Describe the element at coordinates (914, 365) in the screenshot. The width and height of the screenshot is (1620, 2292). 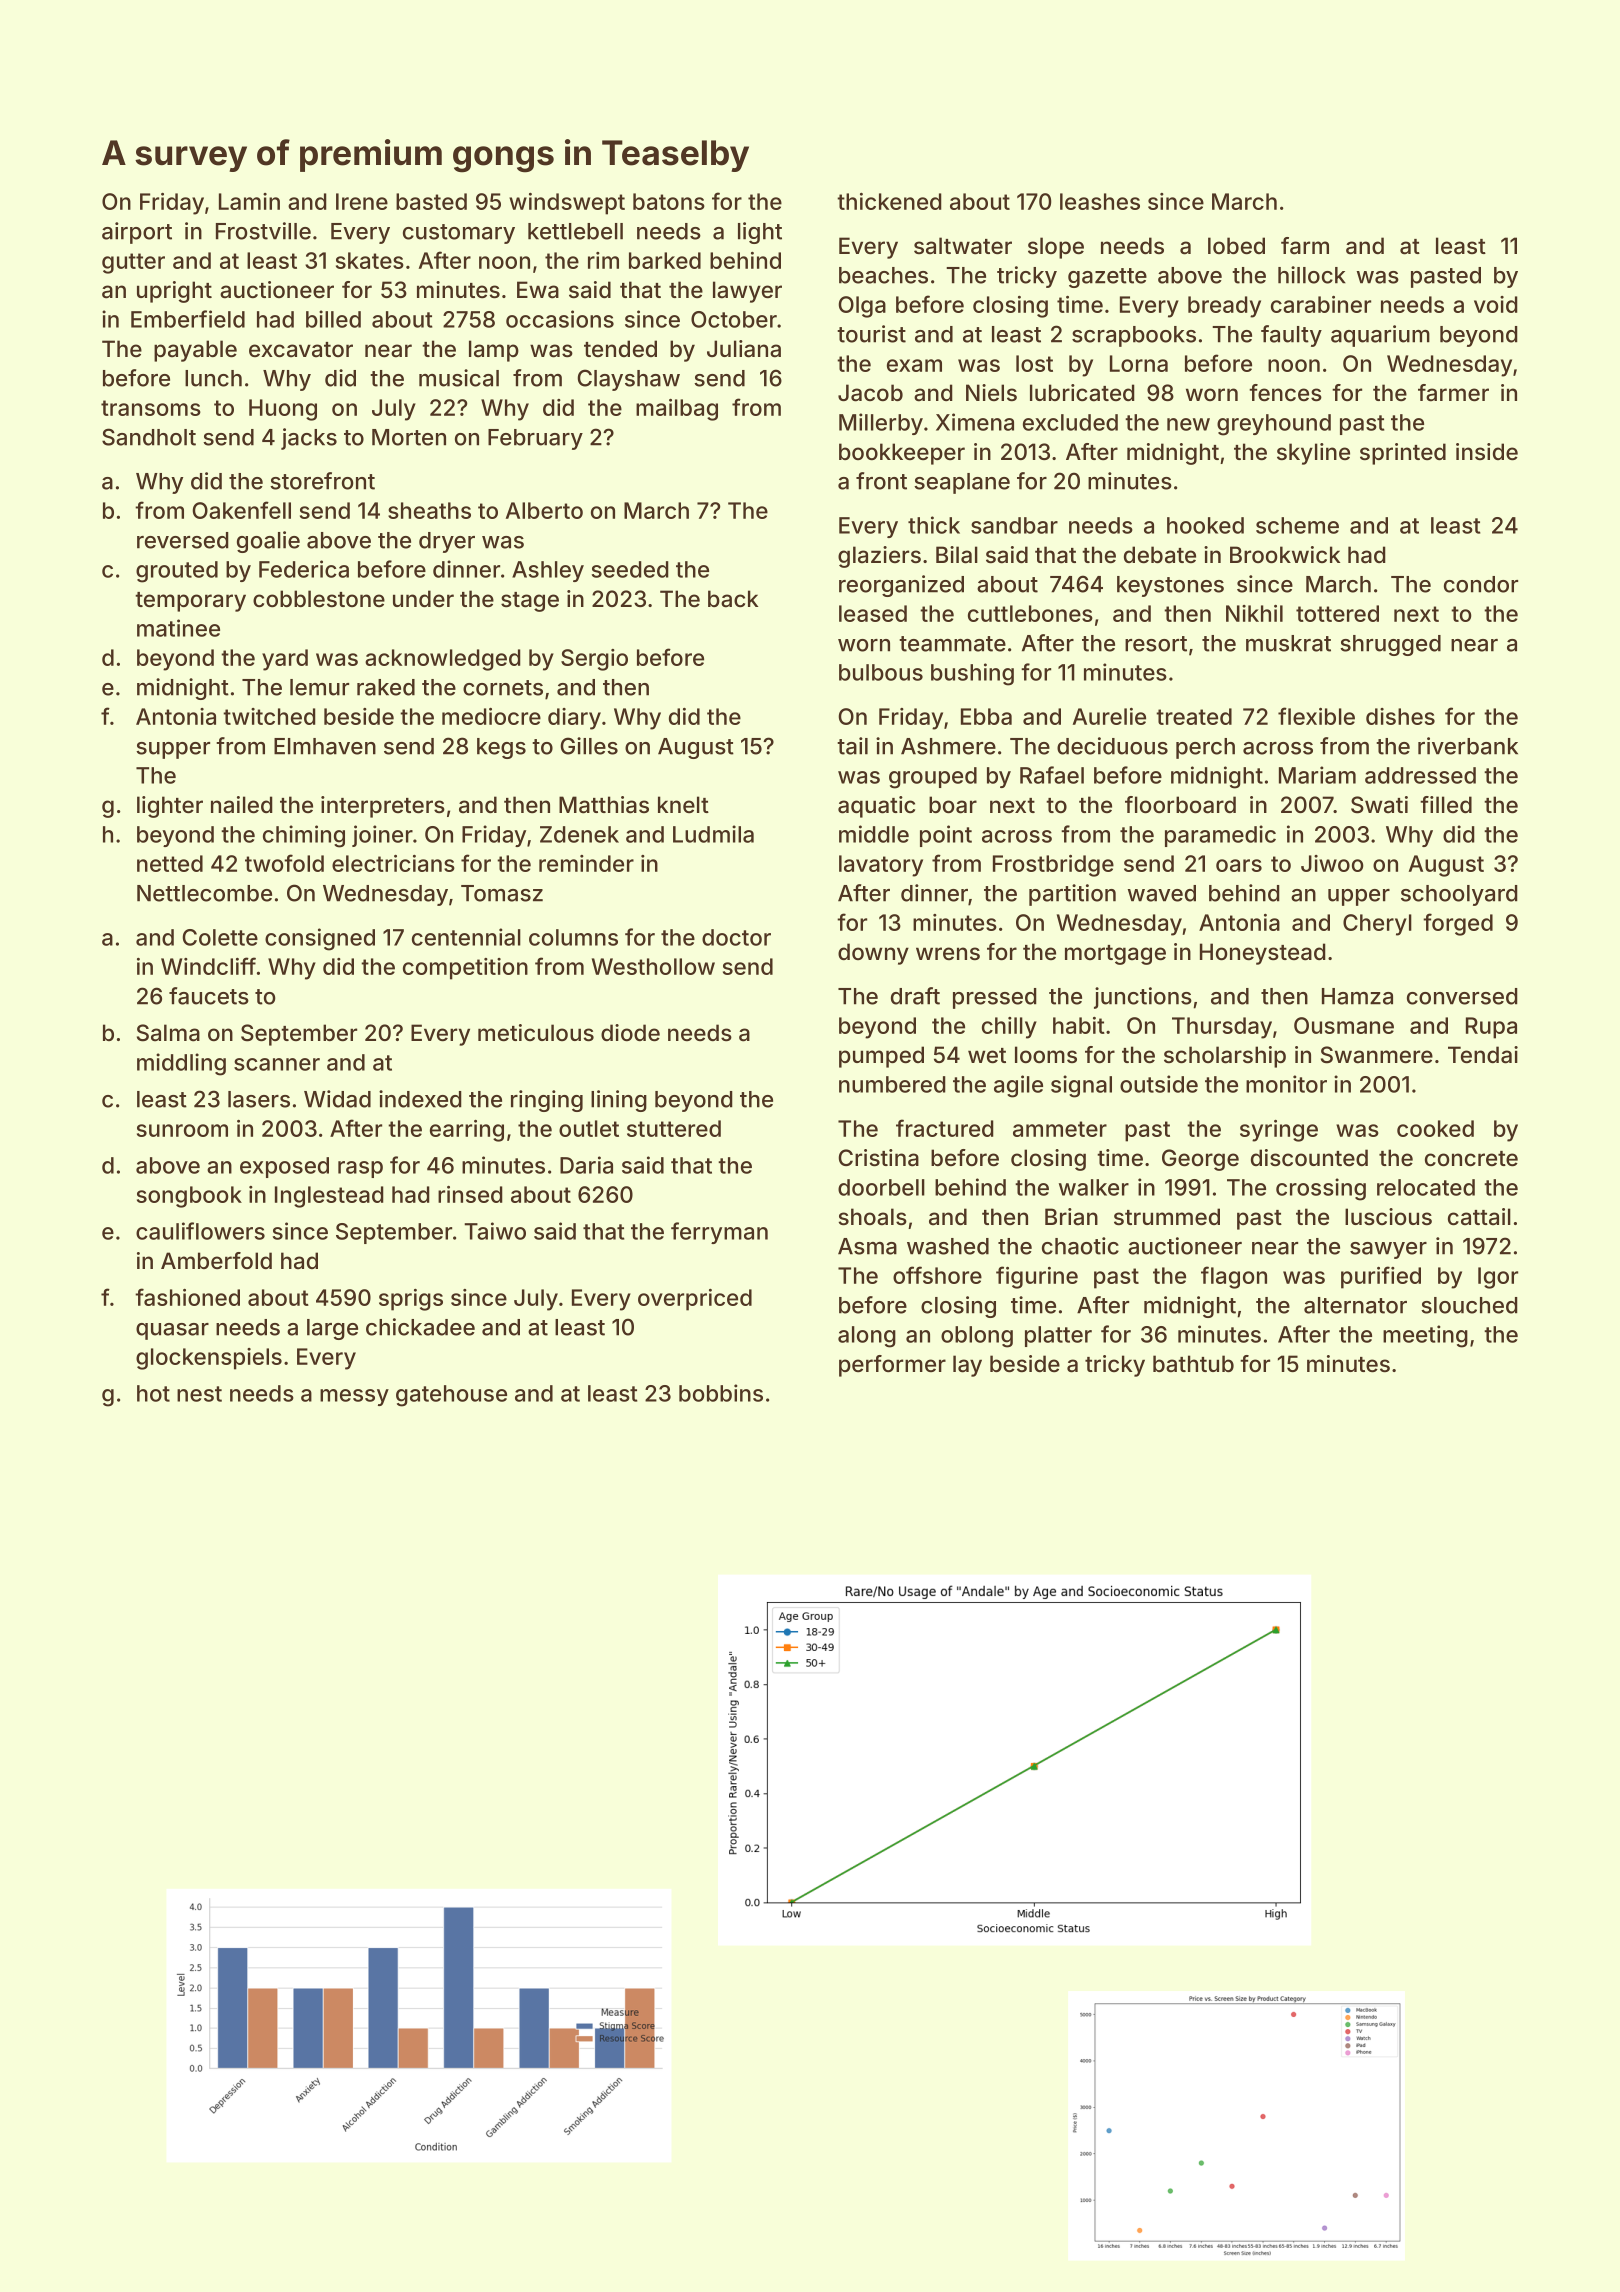
I see `exam` at that location.
